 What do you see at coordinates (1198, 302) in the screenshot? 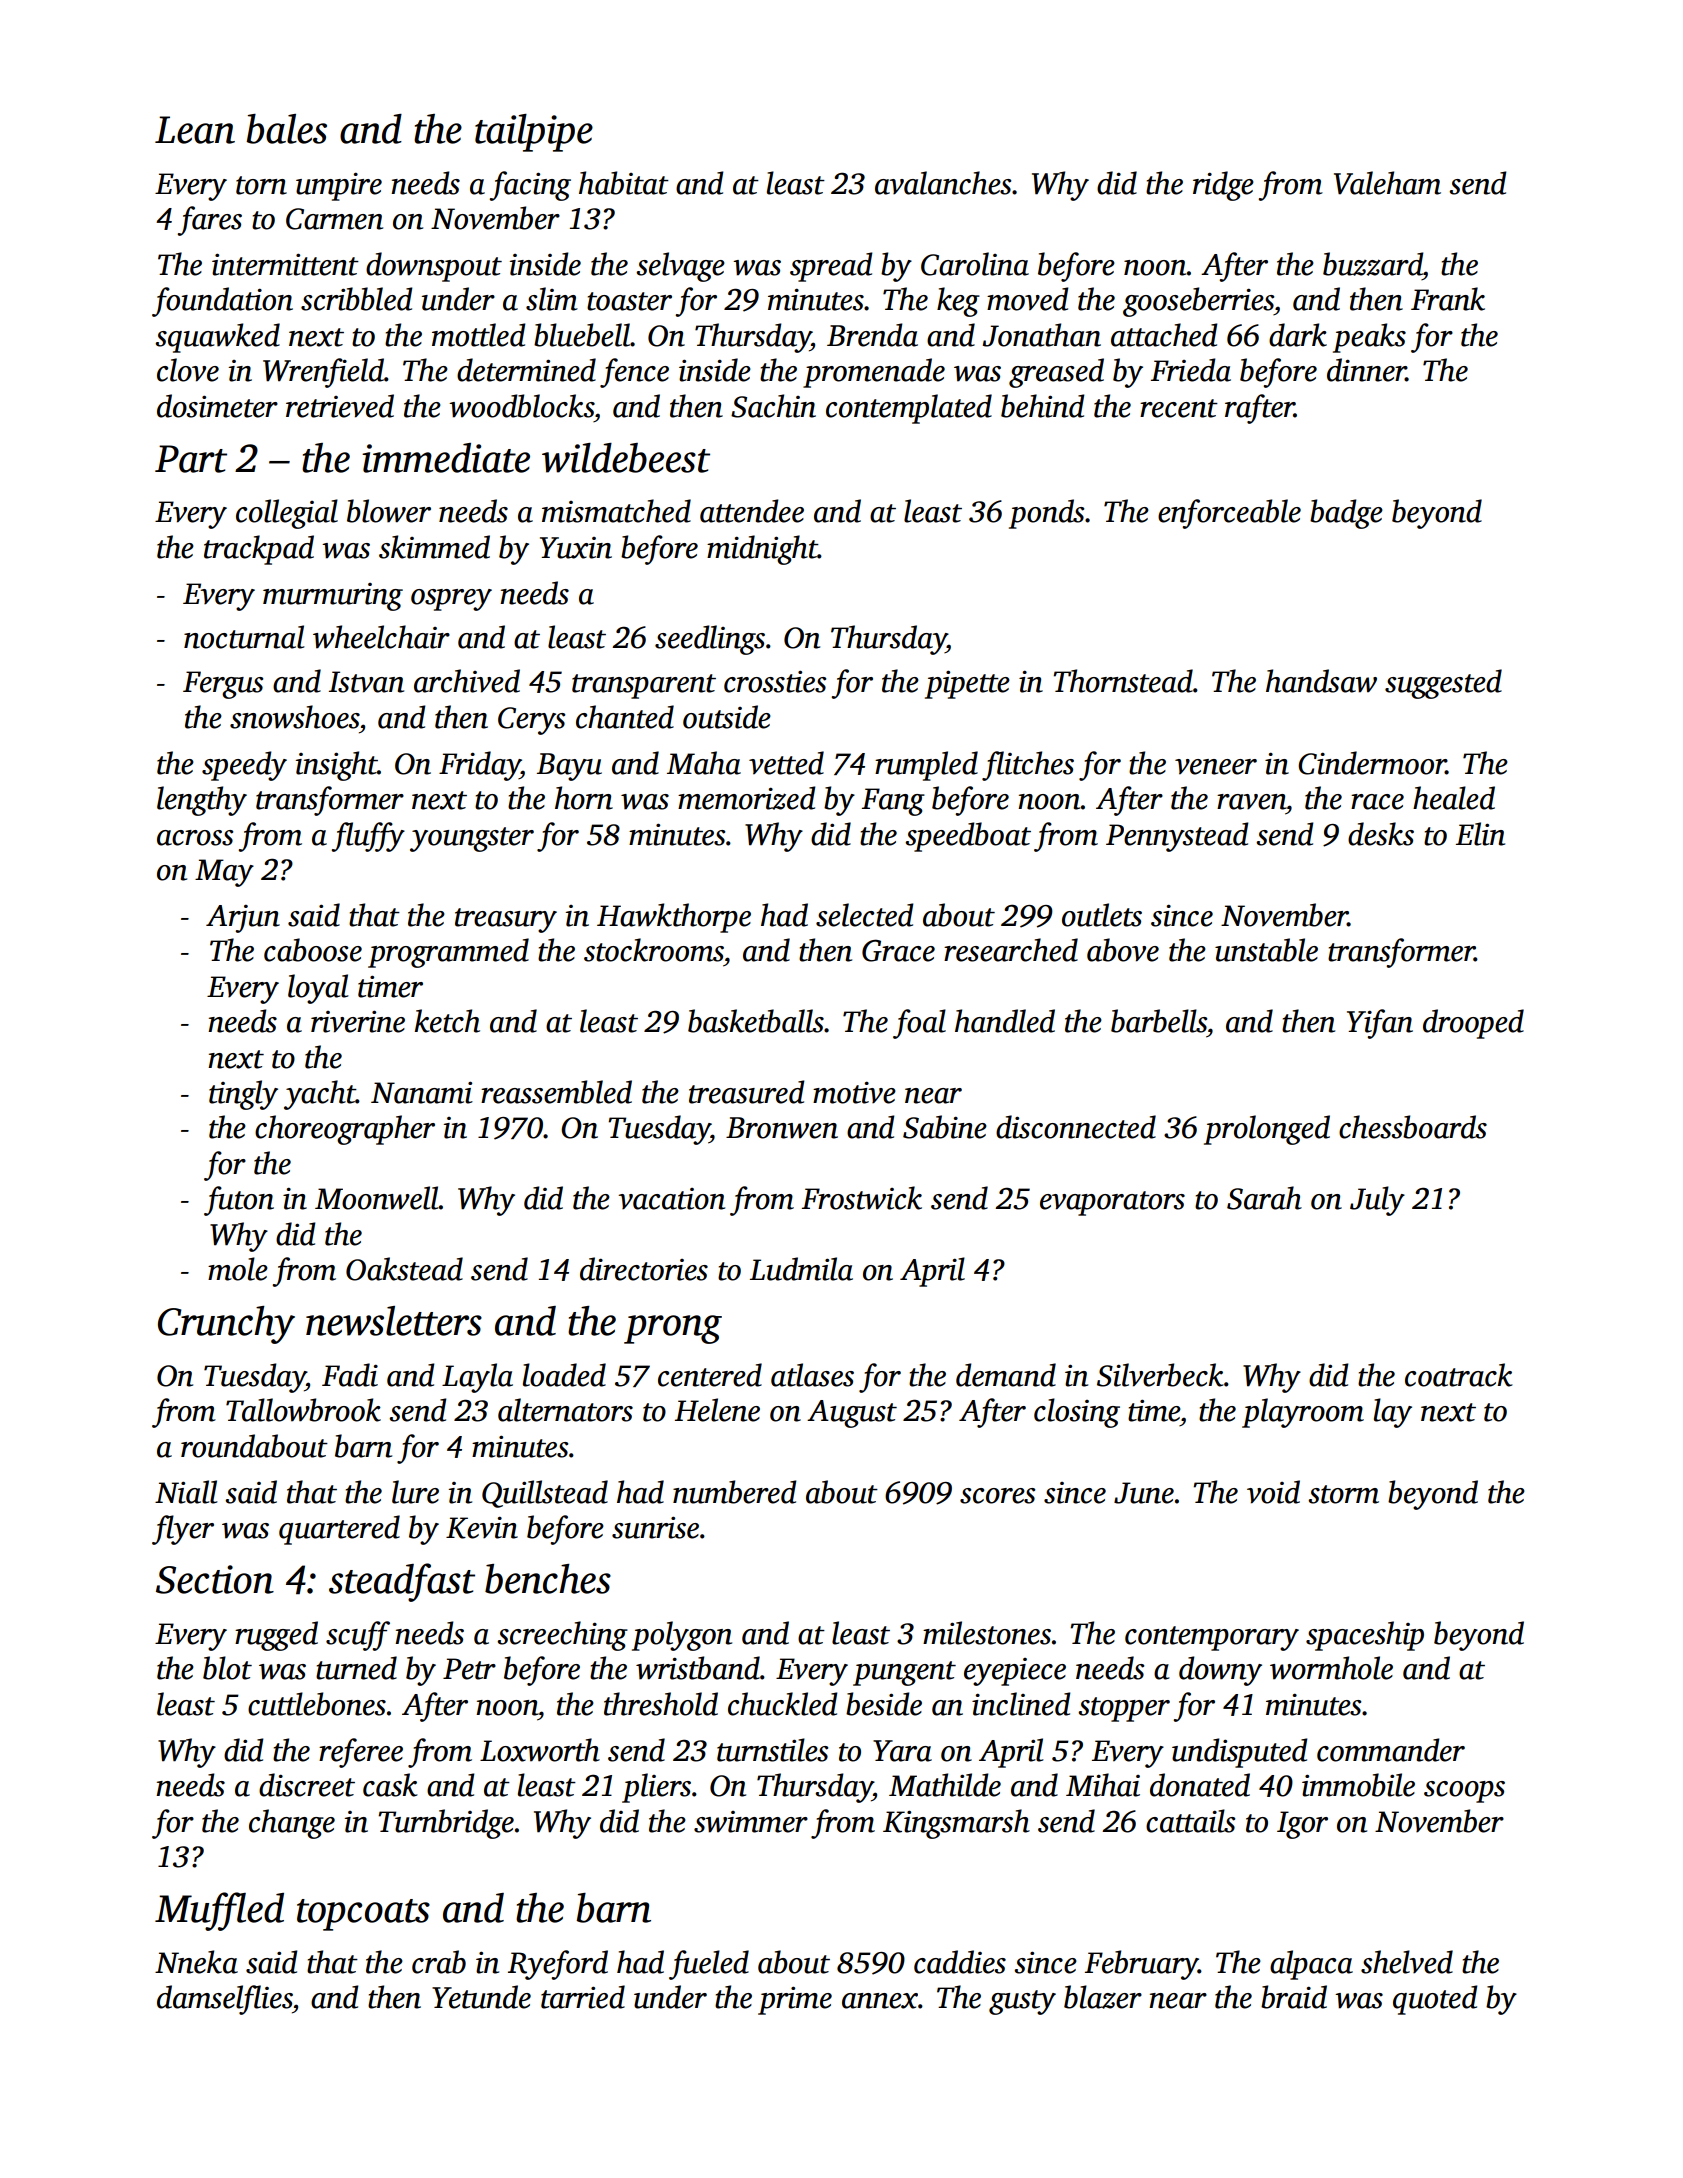
I see `gooseberries` at bounding box center [1198, 302].
